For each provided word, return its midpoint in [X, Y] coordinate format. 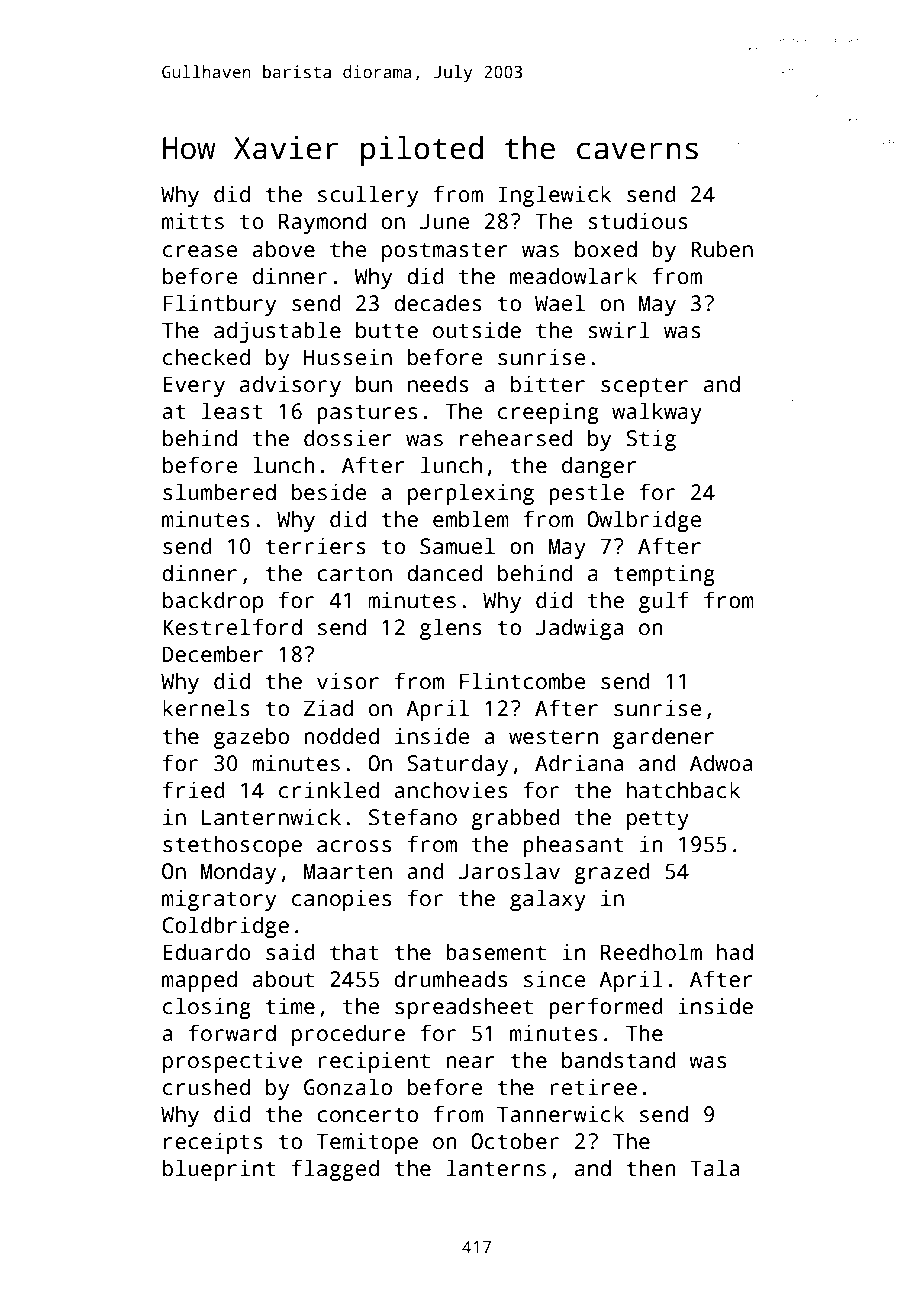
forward [232, 1033]
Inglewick [554, 196]
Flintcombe [522, 681]
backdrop [213, 602]
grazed [612, 873]
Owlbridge [644, 521]
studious [638, 221]
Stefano [413, 817]
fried [194, 790]
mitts [193, 221]
